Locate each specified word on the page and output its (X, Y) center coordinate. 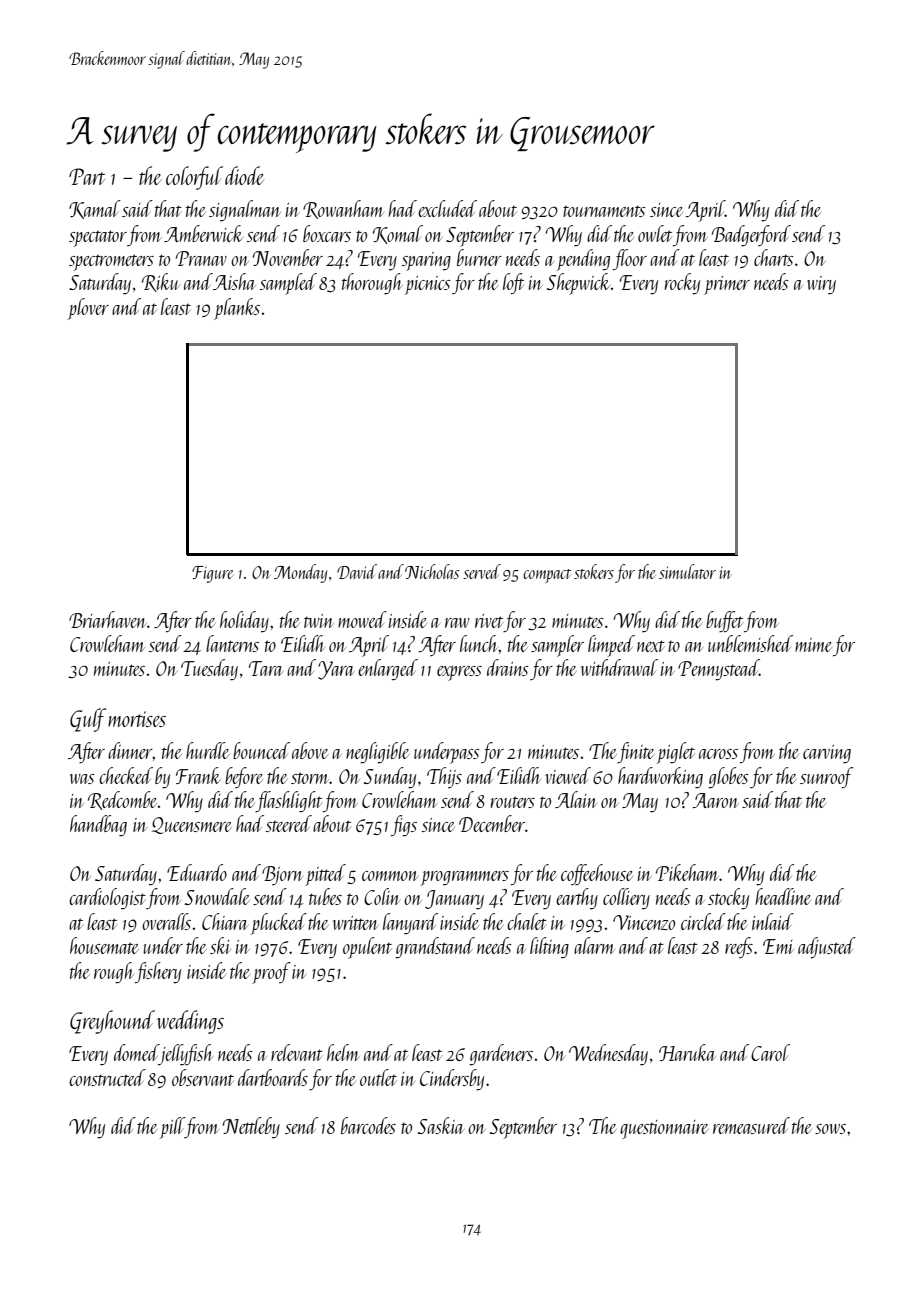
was (82, 779)
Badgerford (751, 236)
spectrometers (111, 262)
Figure (212, 574)
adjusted (827, 948)
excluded (447, 208)
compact (547, 576)
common (390, 876)
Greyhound (112, 1022)
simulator (687, 571)
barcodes (368, 1125)
